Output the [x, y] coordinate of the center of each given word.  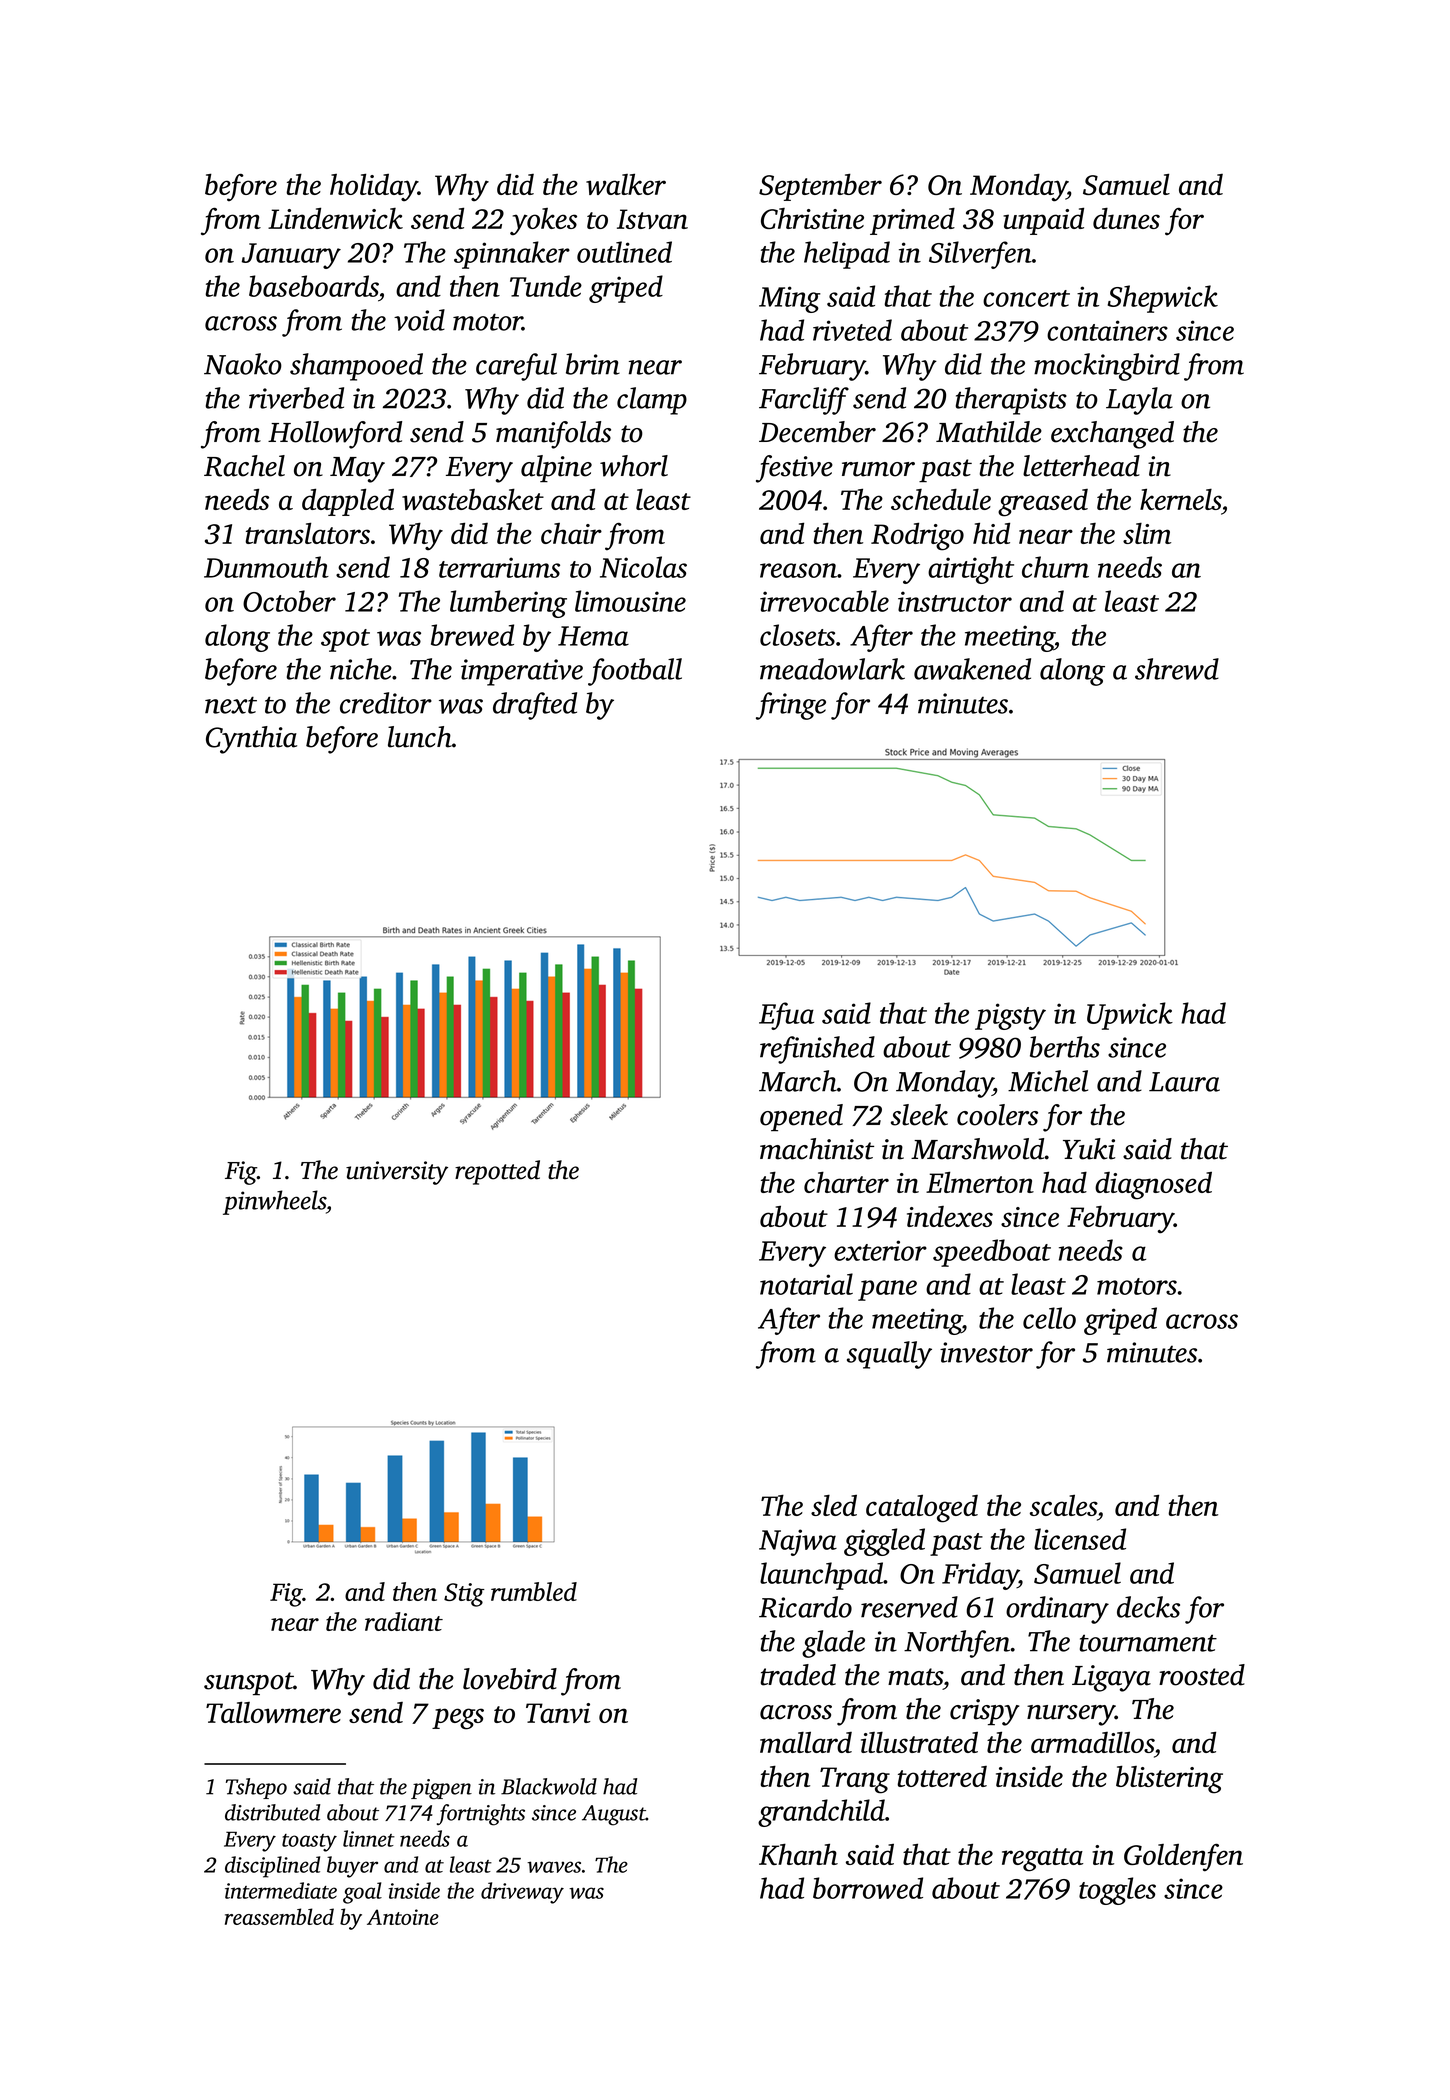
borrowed [868, 1888]
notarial [806, 1284]
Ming [790, 299]
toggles [1117, 1891]
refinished [817, 1050]
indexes [950, 1216]
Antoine [403, 1917]
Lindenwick [335, 218]
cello [1049, 1318]
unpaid [1043, 221]
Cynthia [251, 740]
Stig [464, 1595]
